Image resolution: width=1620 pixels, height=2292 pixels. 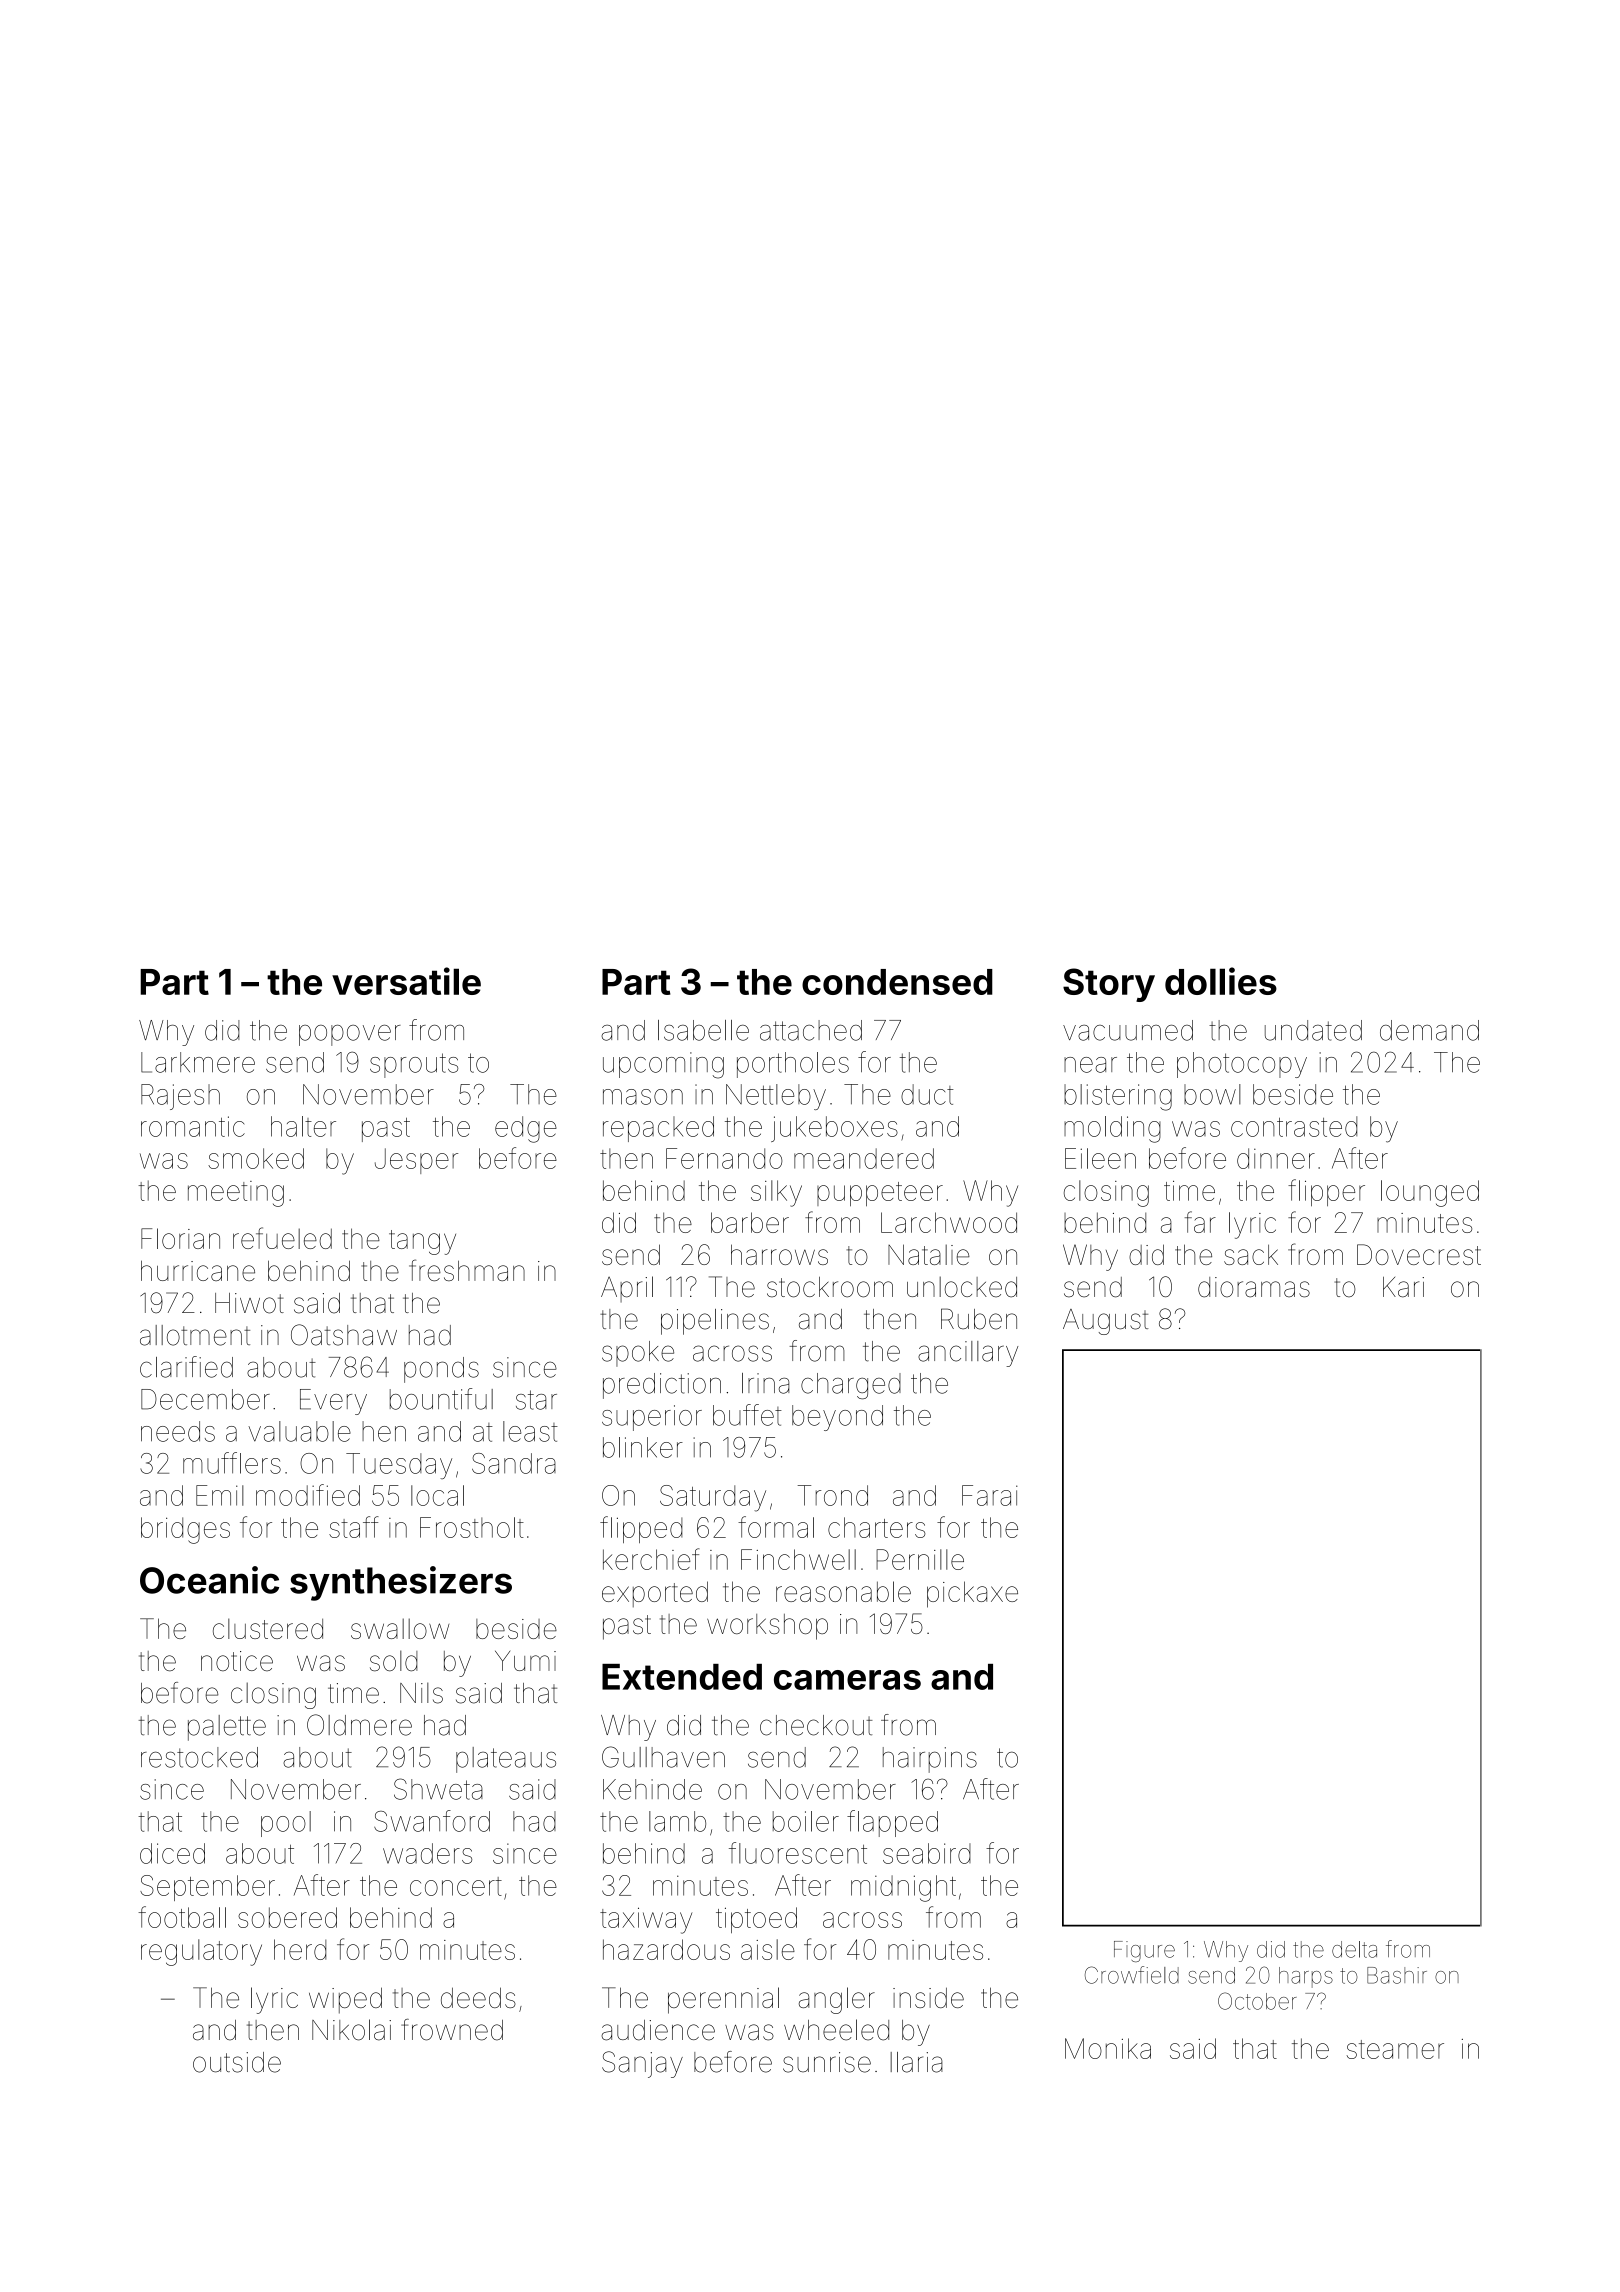 What do you see at coordinates (422, 1242) in the document?
I see `tangy` at bounding box center [422, 1242].
